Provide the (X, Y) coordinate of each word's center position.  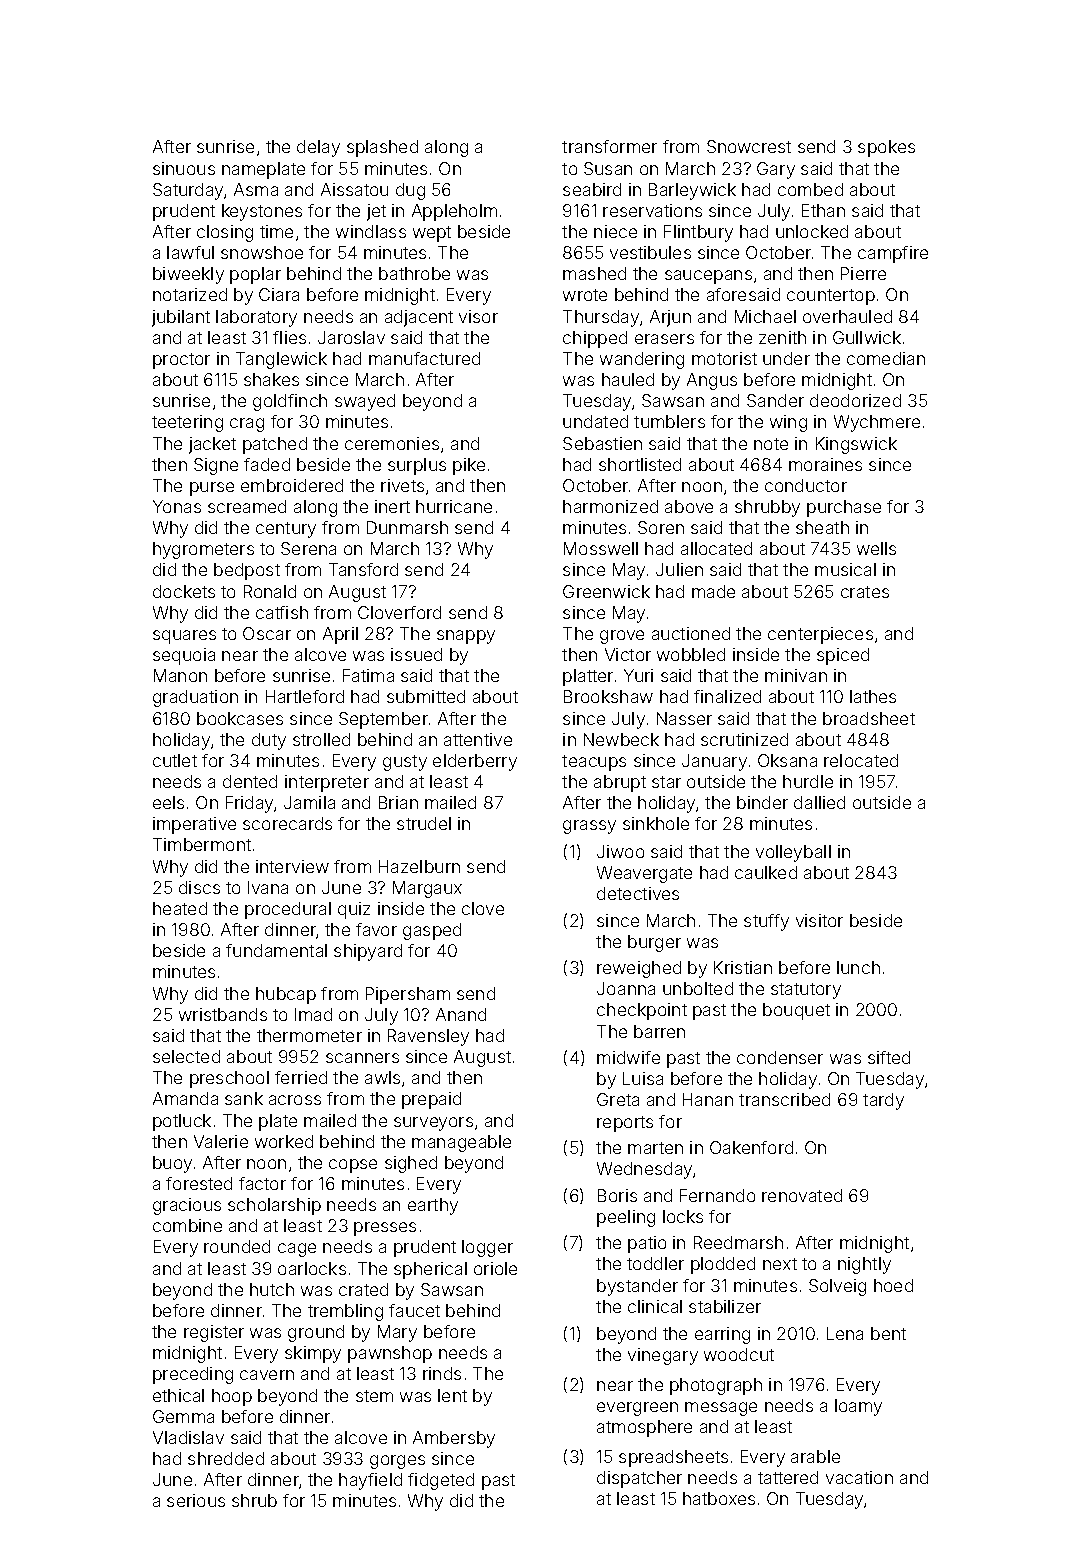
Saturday (189, 191)
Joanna (626, 988)
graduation (195, 698)
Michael (765, 316)
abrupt (620, 783)
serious (196, 1500)
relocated (861, 760)
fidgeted (441, 1481)
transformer (609, 146)
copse (353, 1166)
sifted (889, 1057)
